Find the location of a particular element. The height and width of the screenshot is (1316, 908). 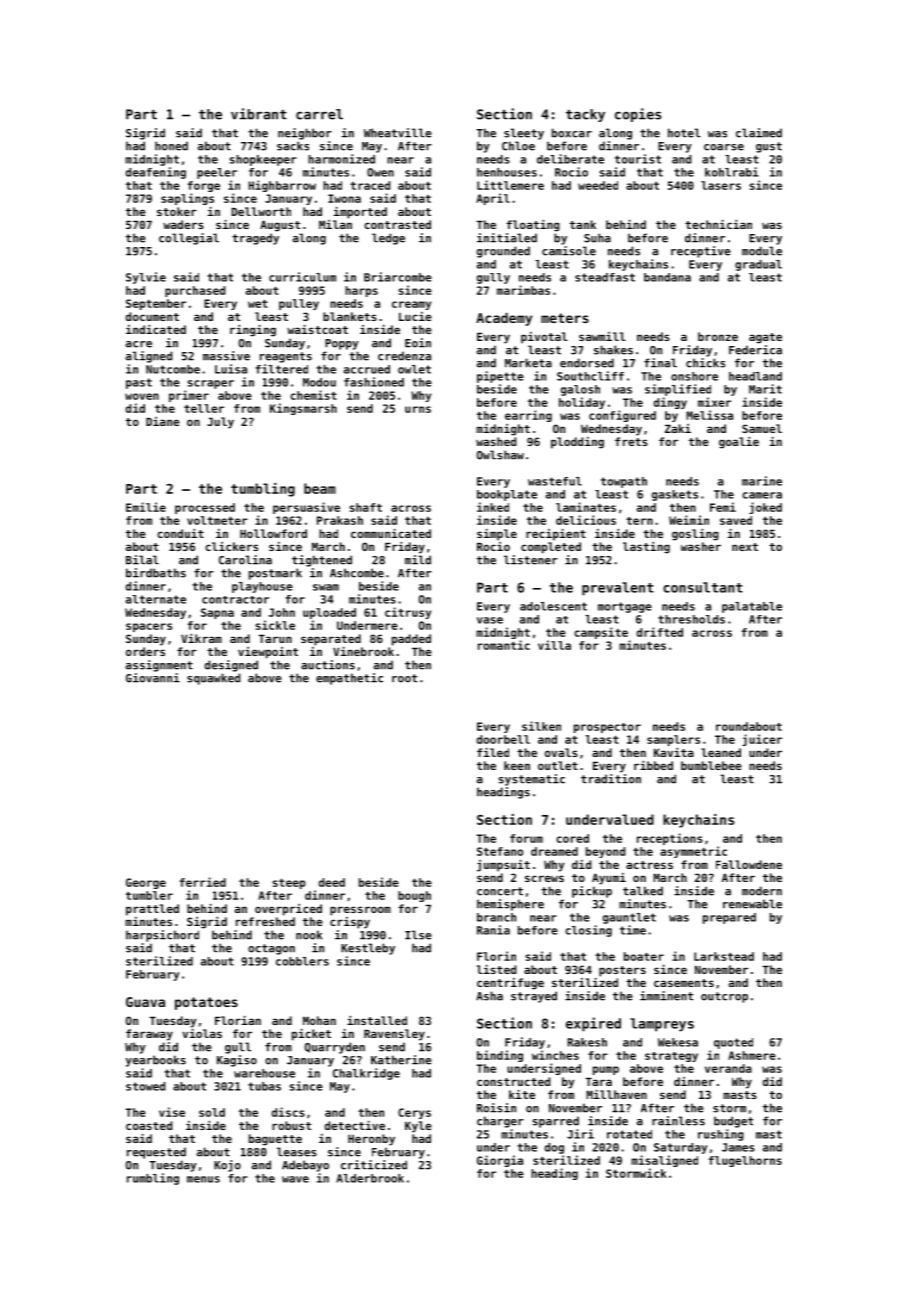

Kyle is located at coordinates (418, 1127).
